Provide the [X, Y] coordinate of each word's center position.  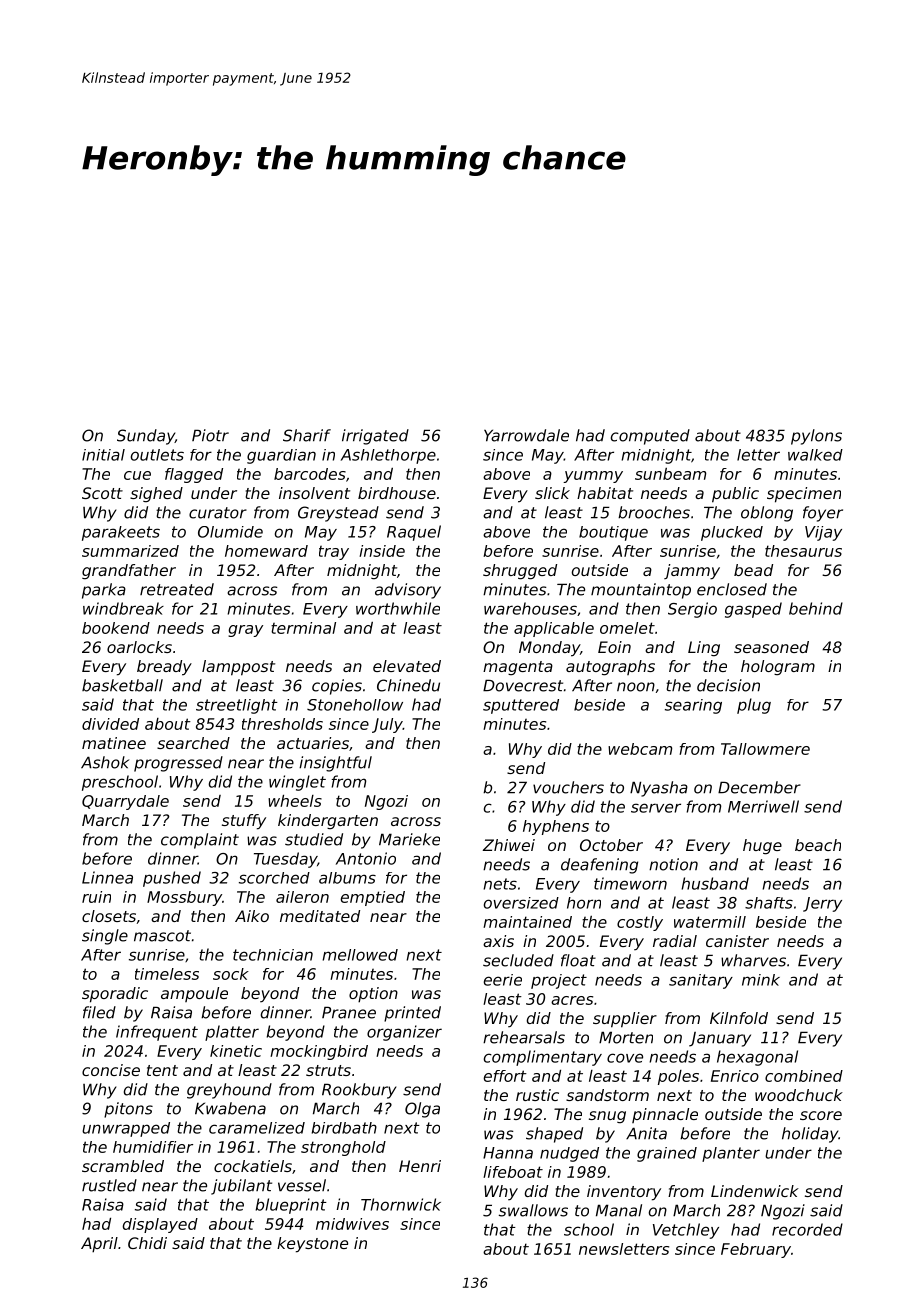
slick [552, 493]
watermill [710, 922]
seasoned [771, 647]
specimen [804, 495]
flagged [194, 475]
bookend [116, 628]
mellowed [360, 955]
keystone [312, 1245]
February [756, 1250]
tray [334, 553]
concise [111, 1070]
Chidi [147, 1243]
